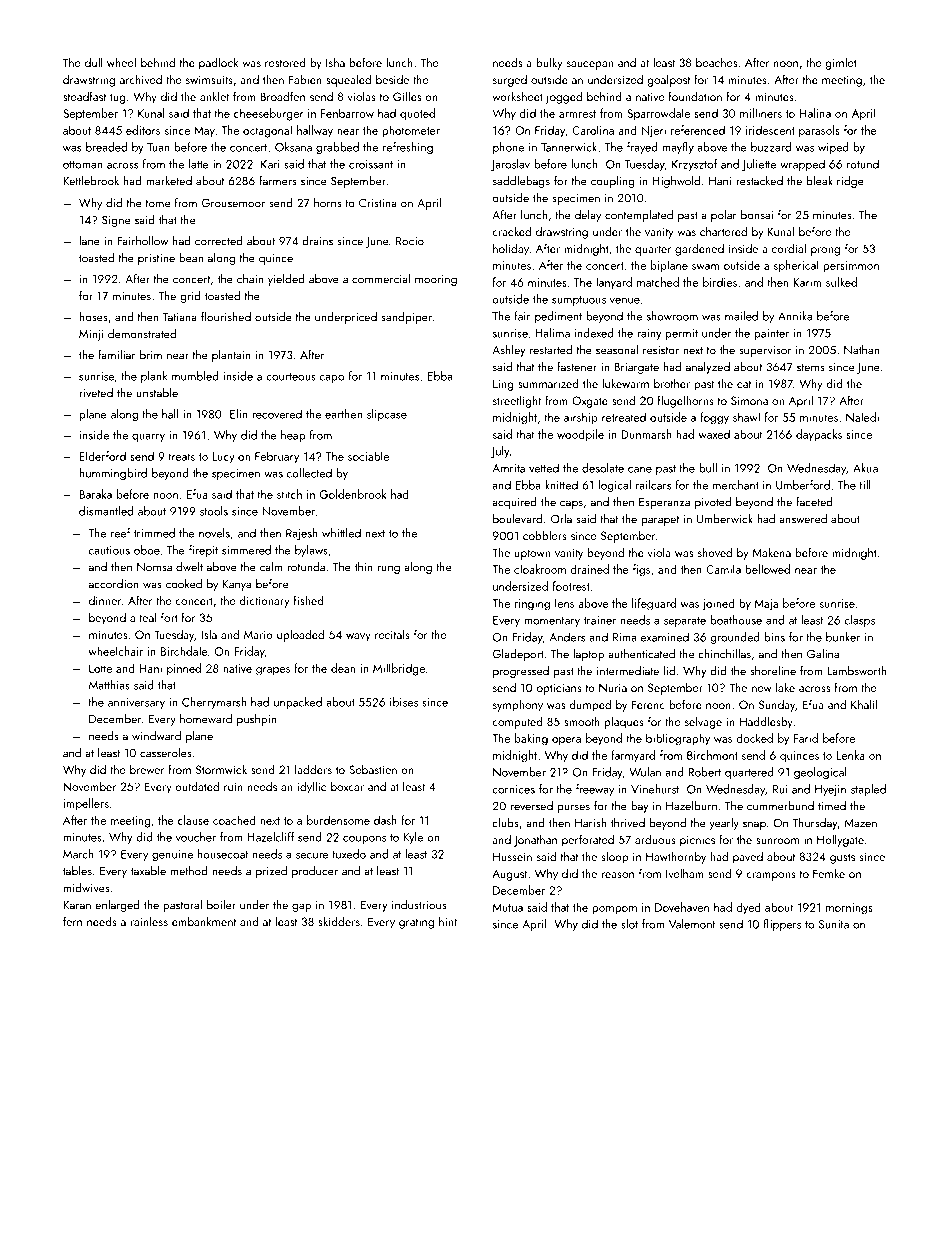  What do you see at coordinates (579, 301) in the screenshot?
I see `sumptuous` at bounding box center [579, 301].
